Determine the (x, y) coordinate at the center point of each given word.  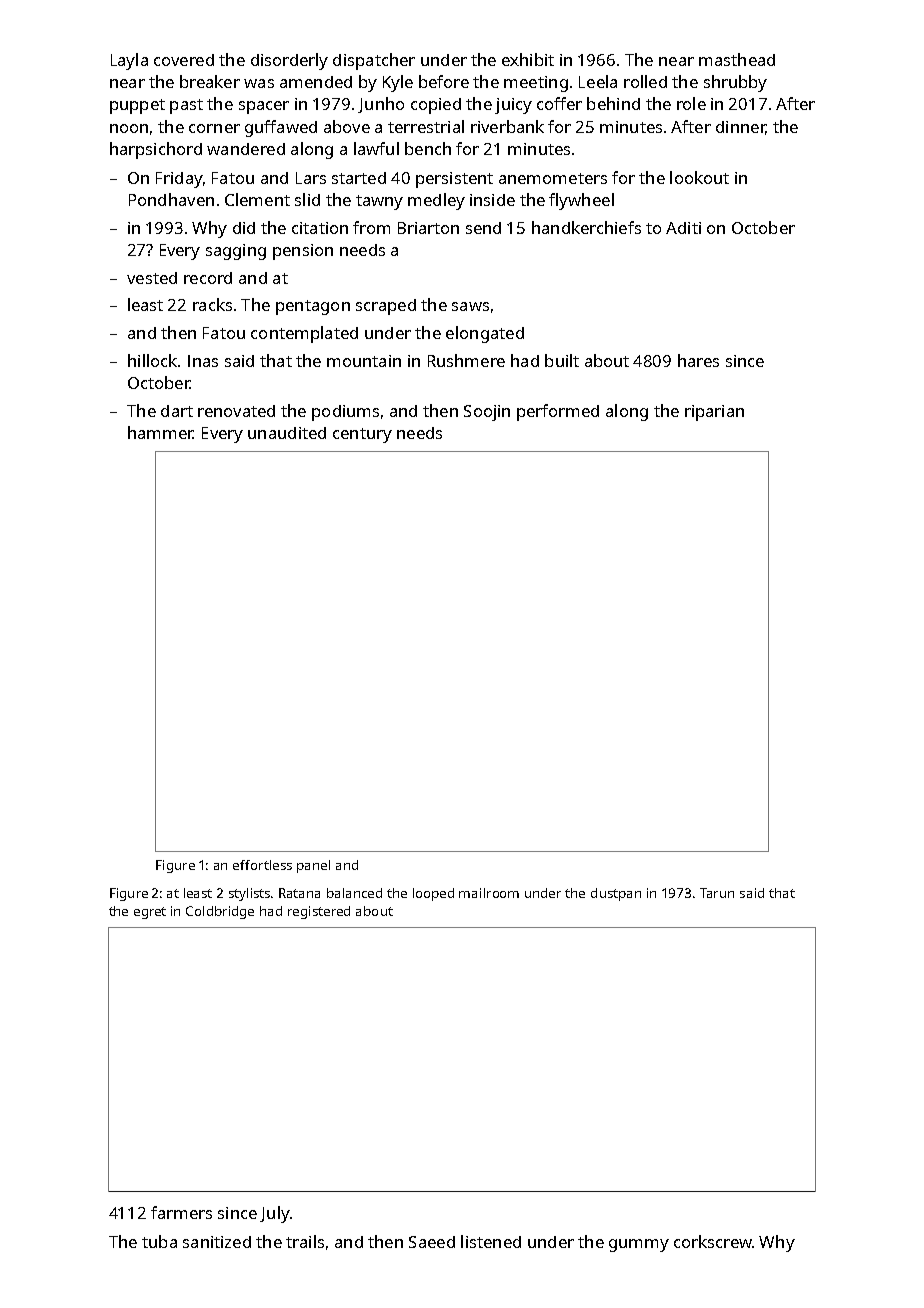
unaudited (287, 433)
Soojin (487, 413)
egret (150, 913)
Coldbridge (220, 912)
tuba (159, 1241)
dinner (740, 127)
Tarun (717, 893)
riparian (714, 413)
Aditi (683, 228)
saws (470, 306)
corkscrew (713, 1241)
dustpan (616, 894)
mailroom (489, 893)
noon (129, 128)
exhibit (528, 59)
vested (152, 278)
